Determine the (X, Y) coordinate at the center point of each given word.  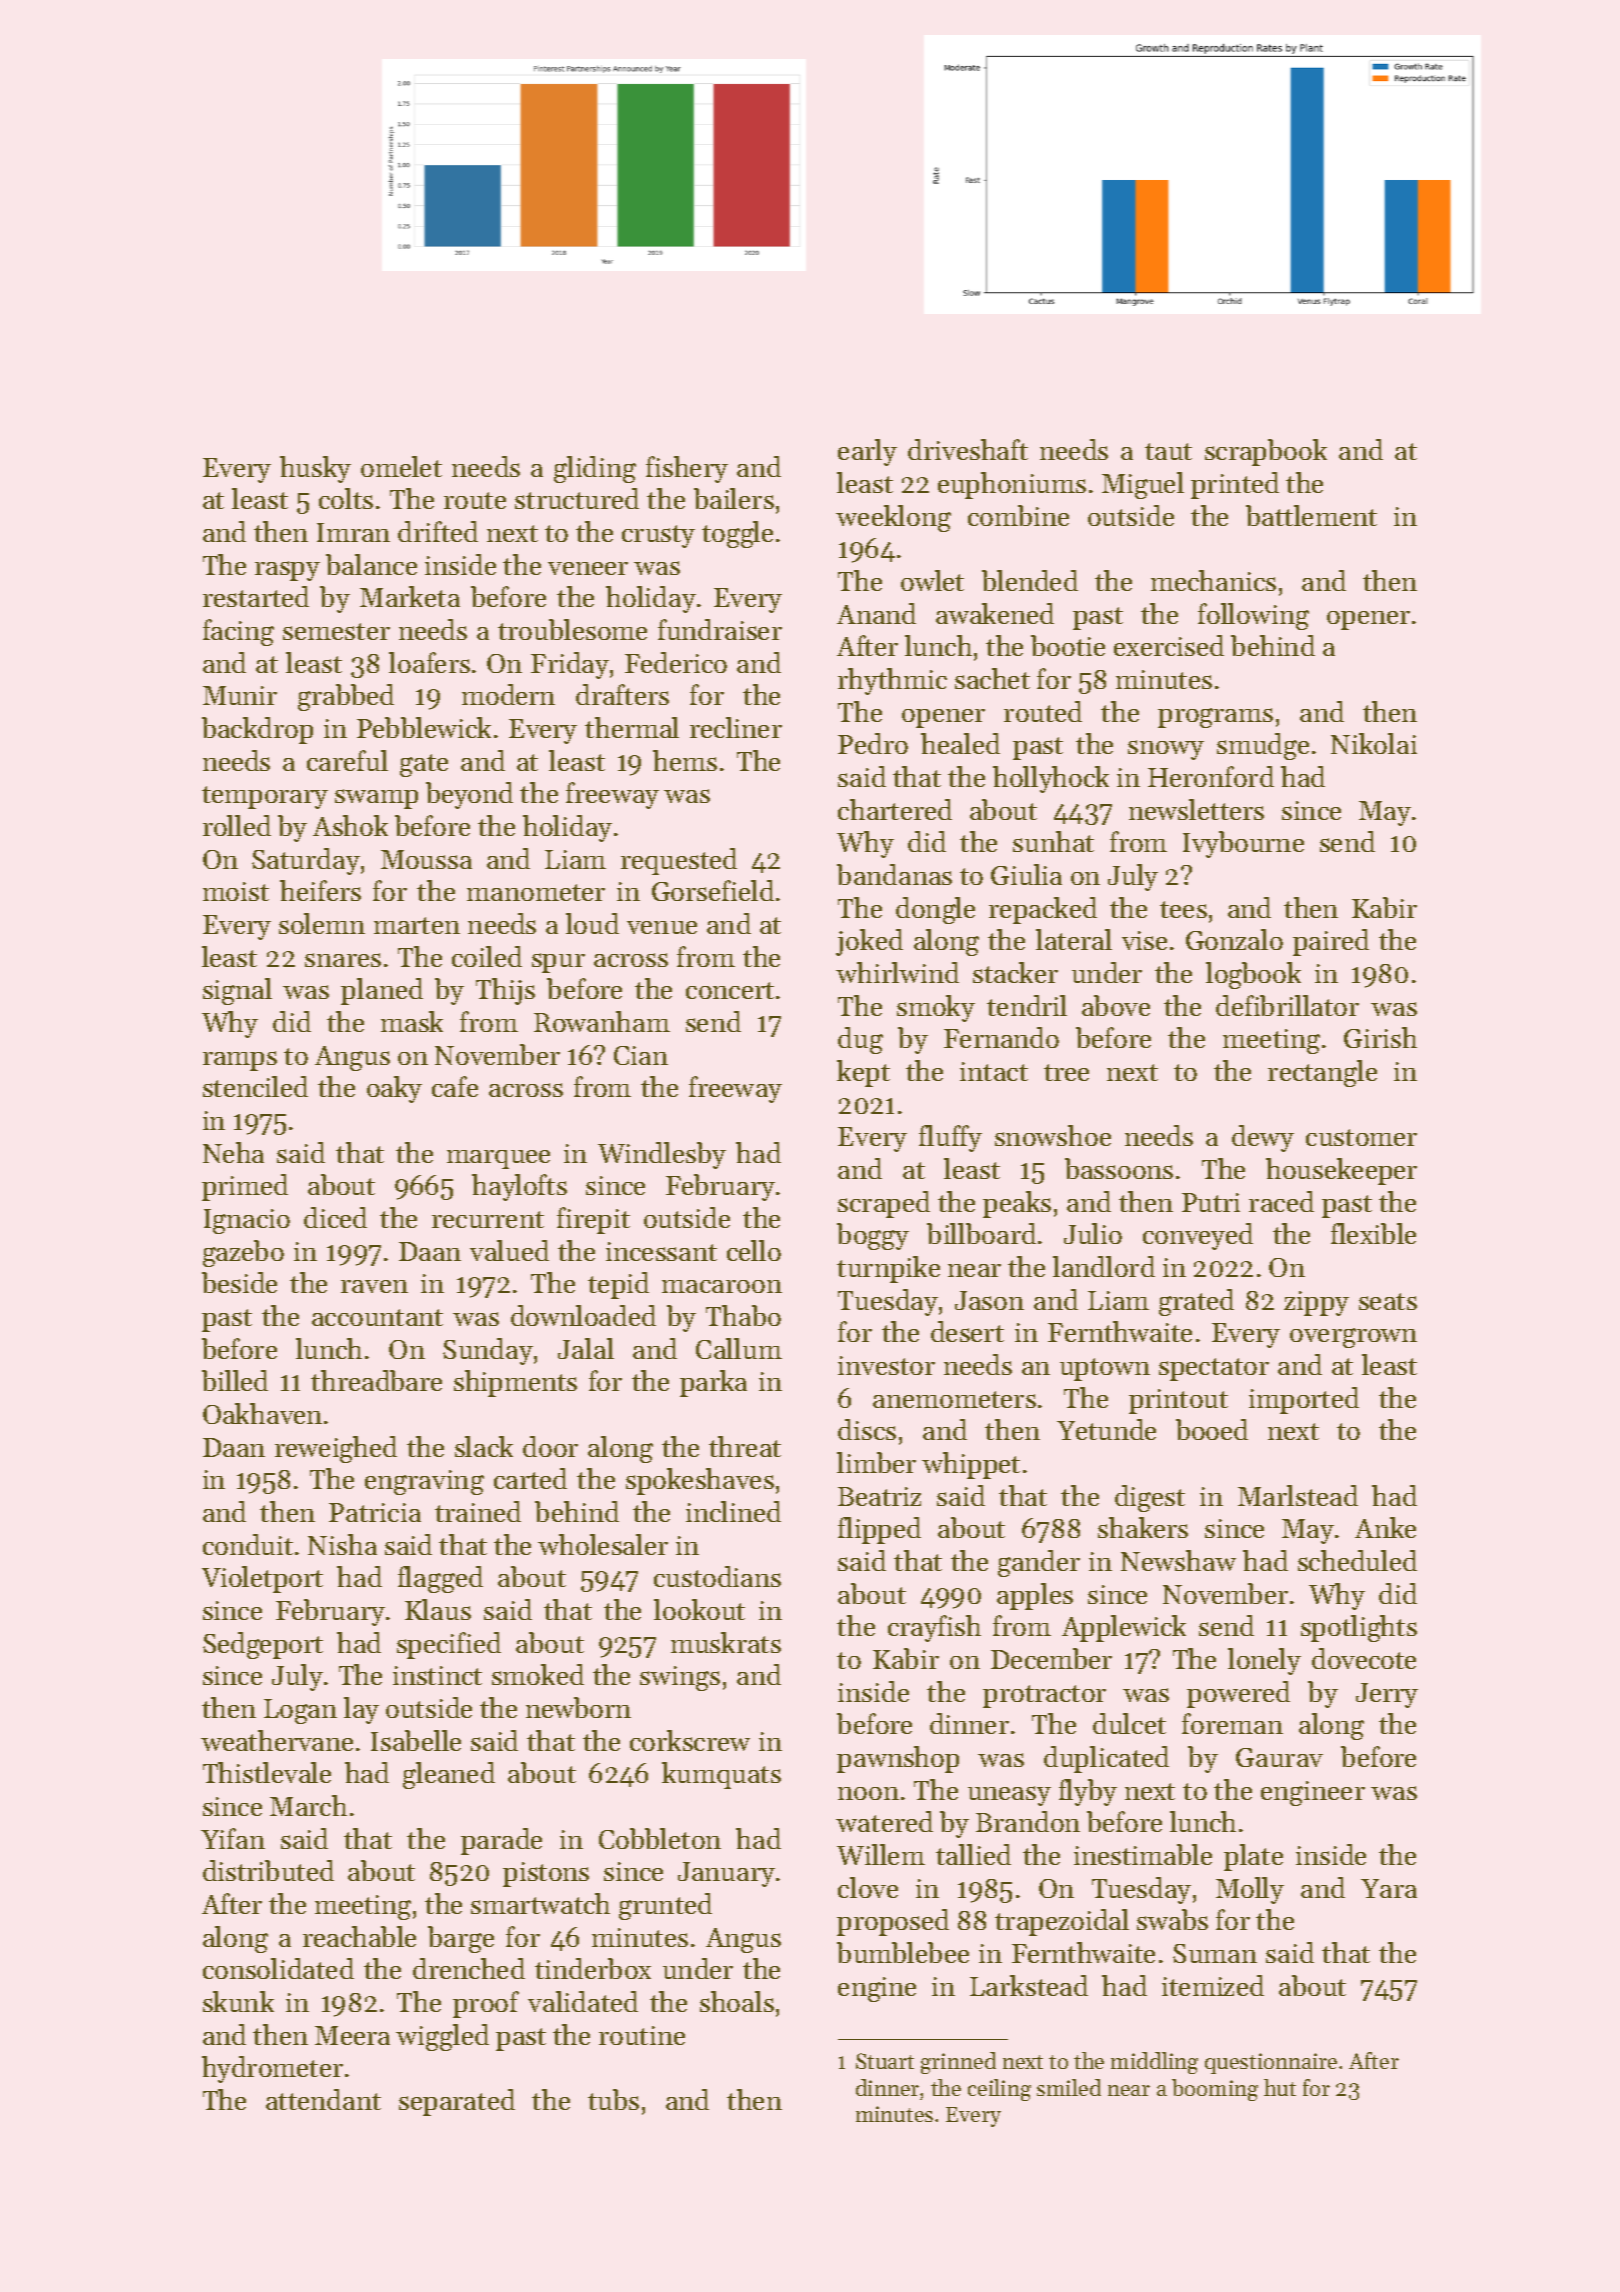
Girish (1380, 1037)
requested (679, 861)
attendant (323, 2099)
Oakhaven (262, 1413)
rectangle (1322, 1073)
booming (1215, 2090)
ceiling (999, 2090)
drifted (438, 531)
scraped (884, 1204)
